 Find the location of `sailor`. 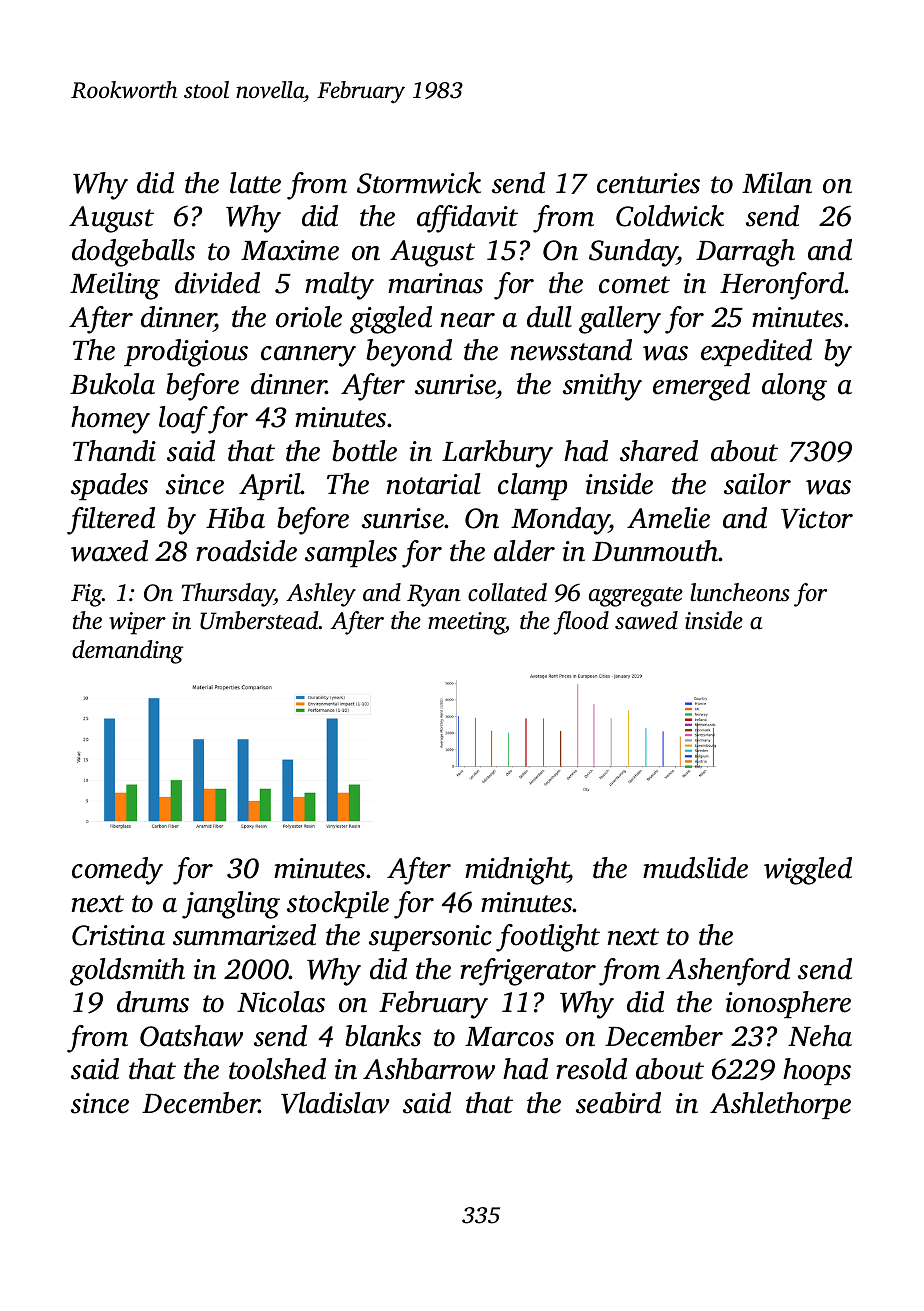

sailor is located at coordinates (757, 484).
